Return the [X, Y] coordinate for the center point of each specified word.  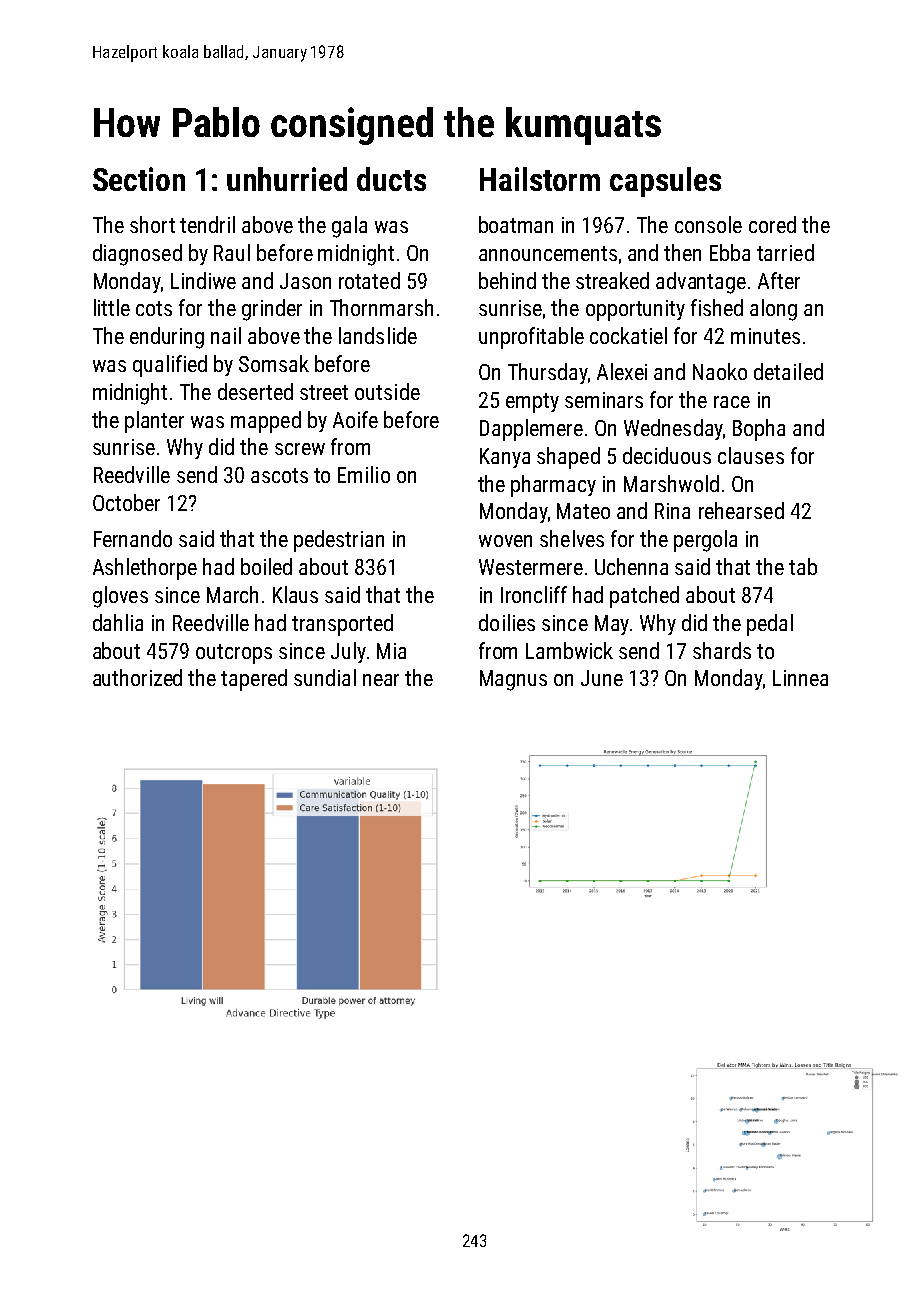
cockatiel [628, 335]
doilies [507, 622]
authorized [137, 677]
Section [139, 179]
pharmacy [553, 486]
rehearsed [741, 510]
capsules [665, 182]
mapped [266, 422]
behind [507, 280]
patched [644, 597]
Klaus [295, 594]
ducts [391, 179]
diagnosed [137, 255]
